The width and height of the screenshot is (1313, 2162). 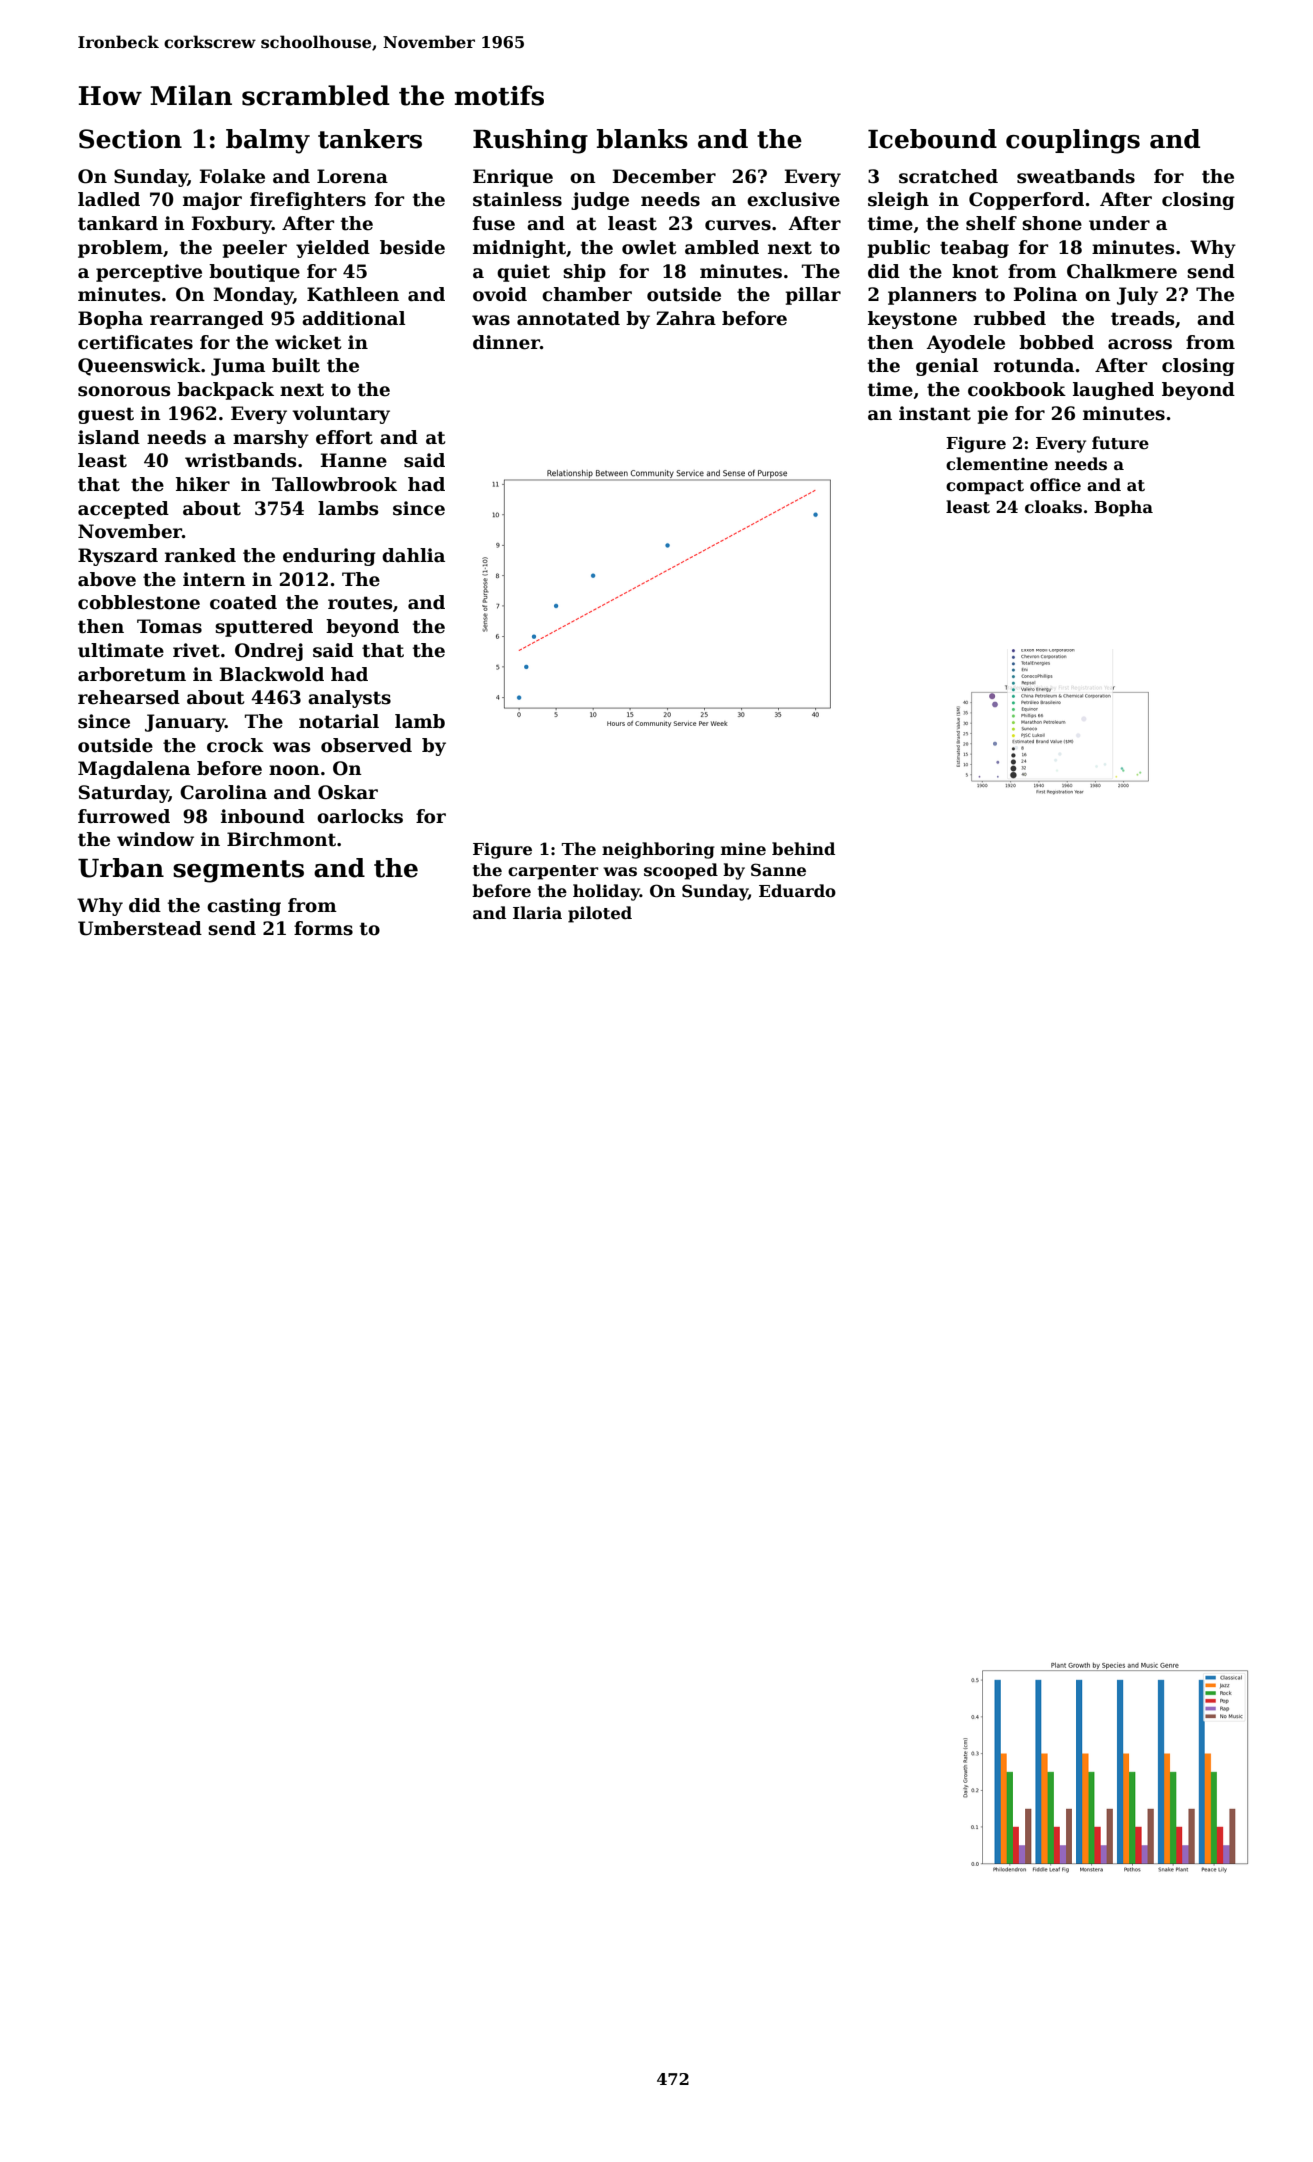 What do you see at coordinates (530, 141) in the screenshot?
I see `Rushing` at bounding box center [530, 141].
